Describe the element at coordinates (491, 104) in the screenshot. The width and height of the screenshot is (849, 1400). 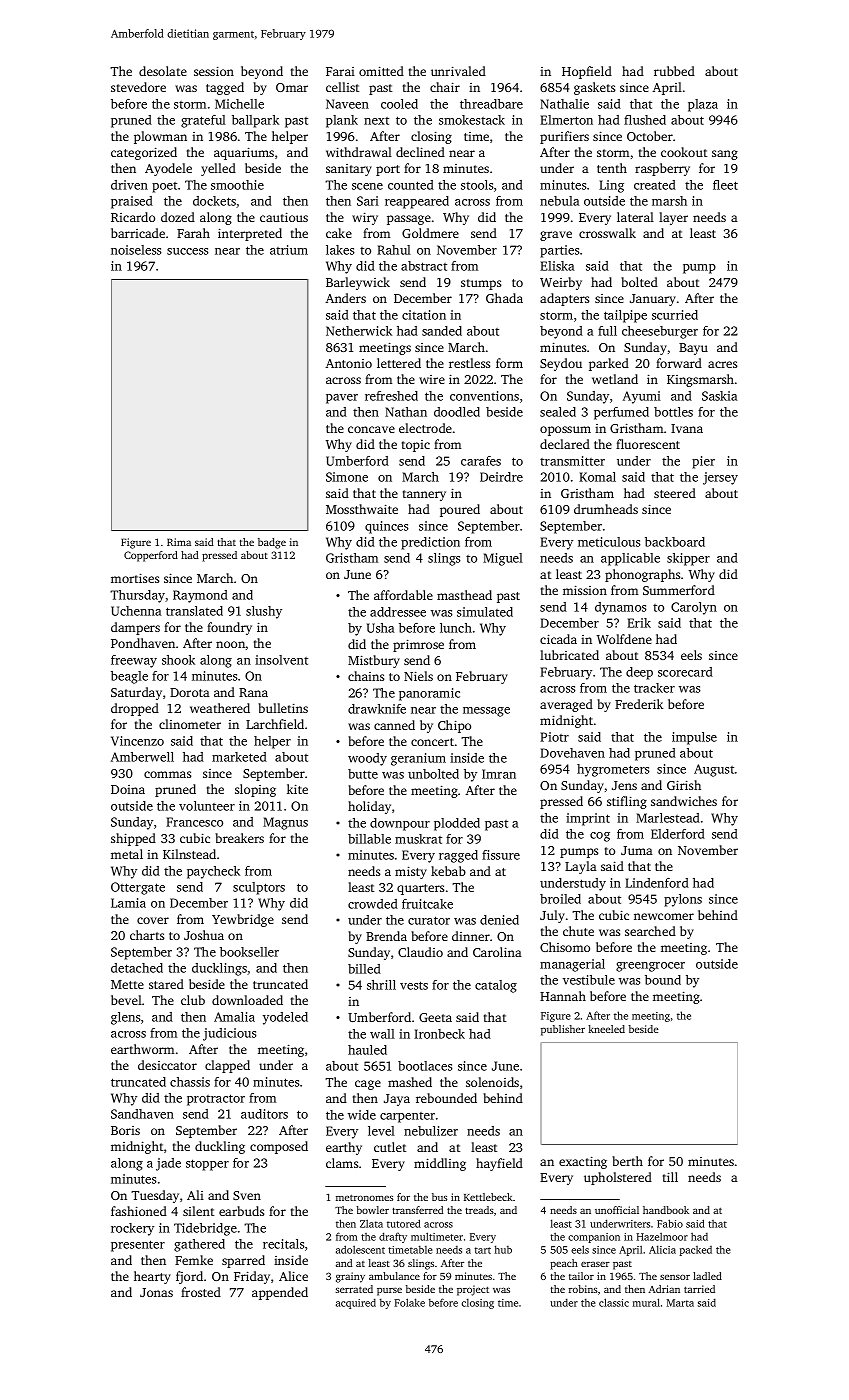
I see `threadbare` at that location.
